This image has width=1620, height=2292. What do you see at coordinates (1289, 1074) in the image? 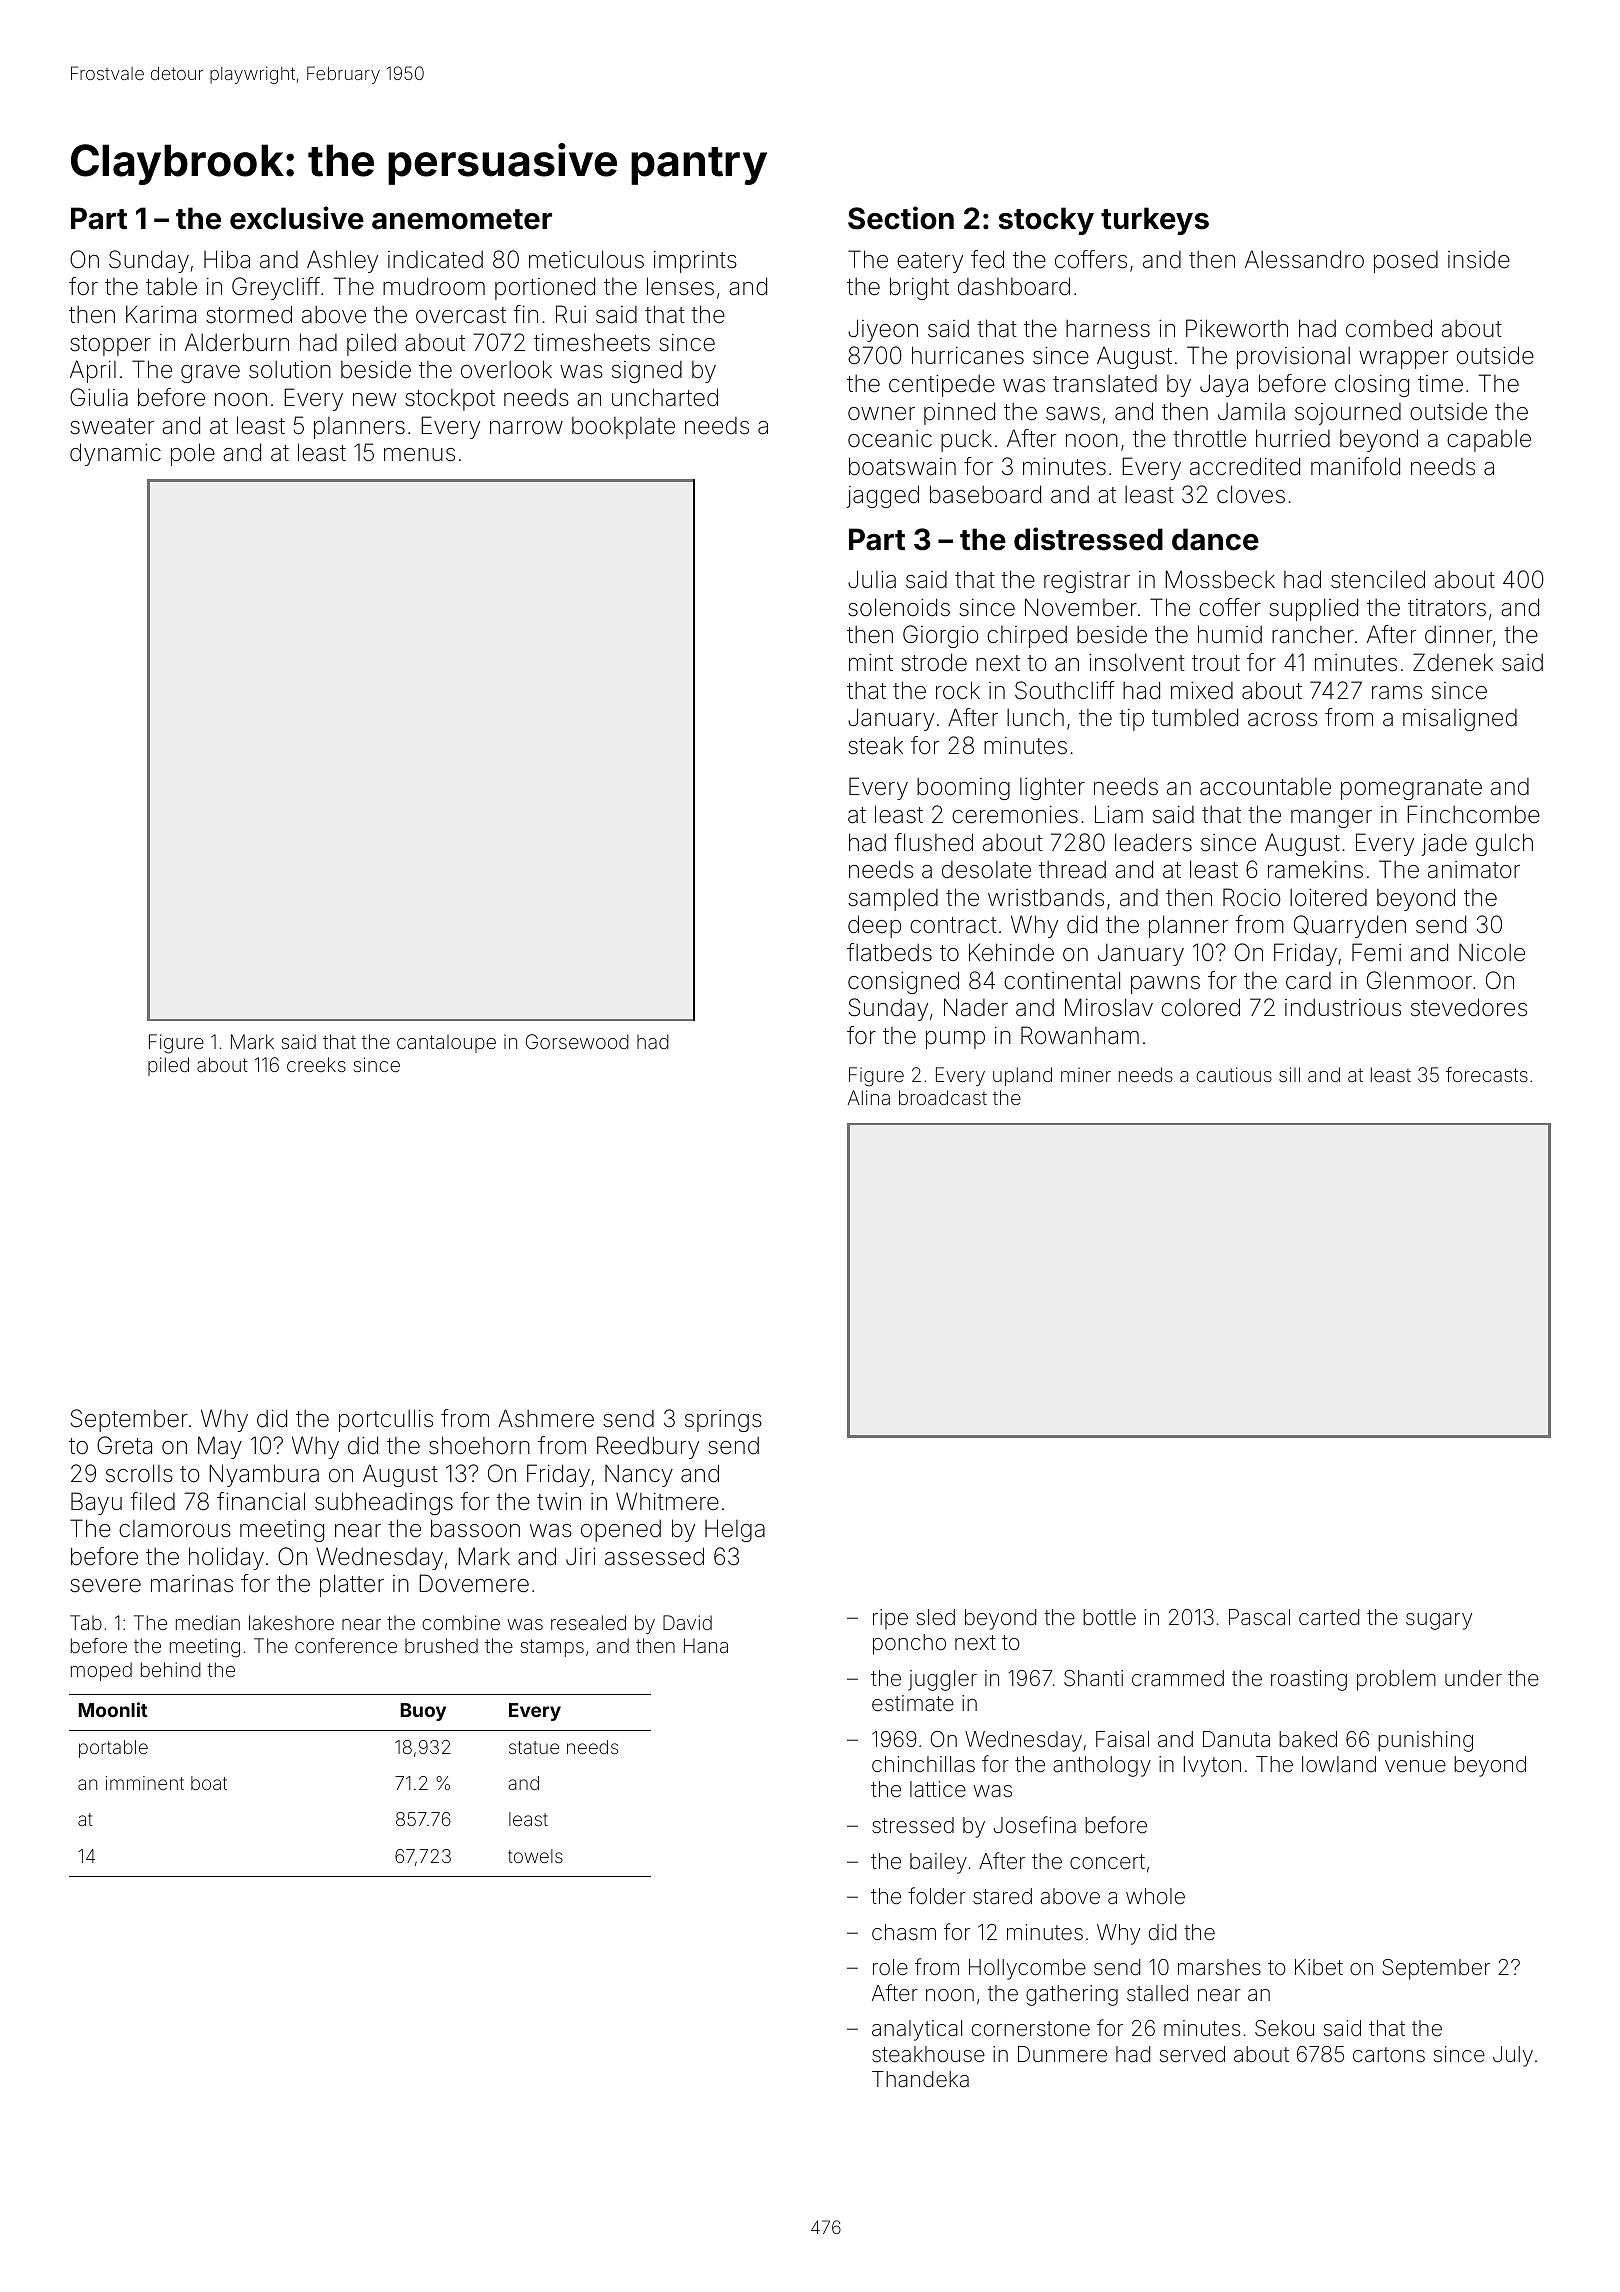
I see `sill` at bounding box center [1289, 1074].
